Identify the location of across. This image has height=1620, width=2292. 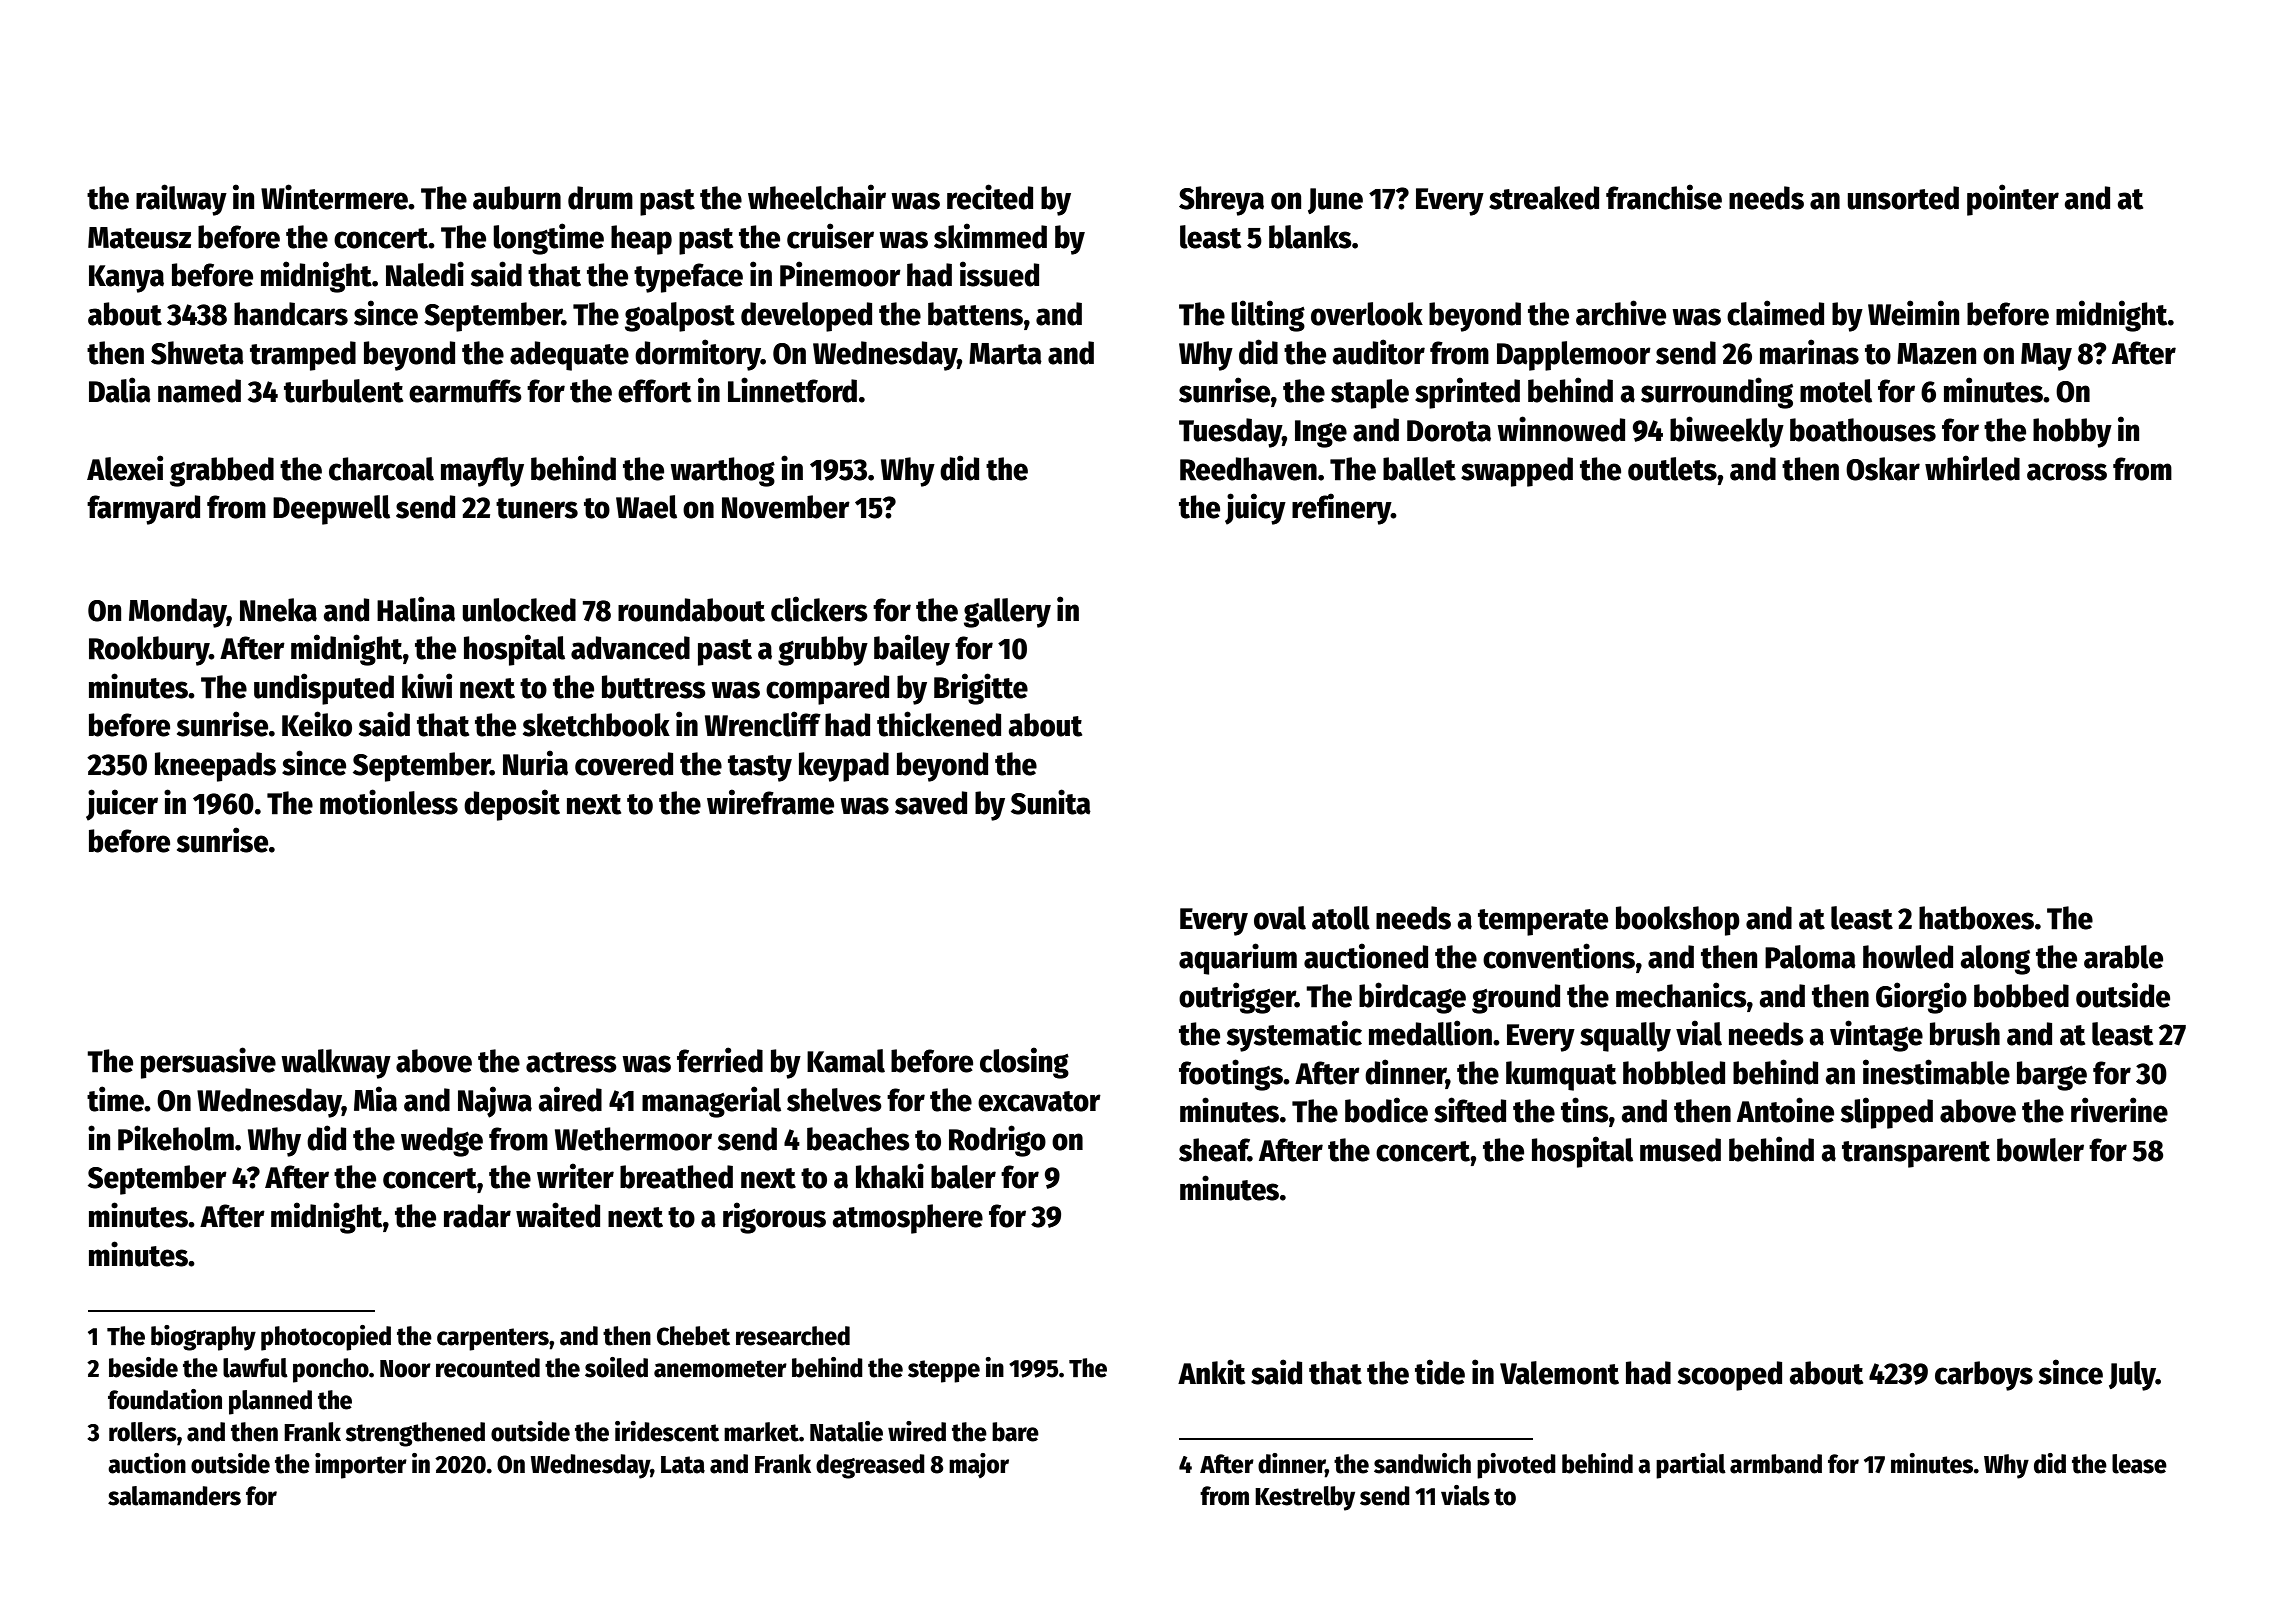
(2067, 472).
